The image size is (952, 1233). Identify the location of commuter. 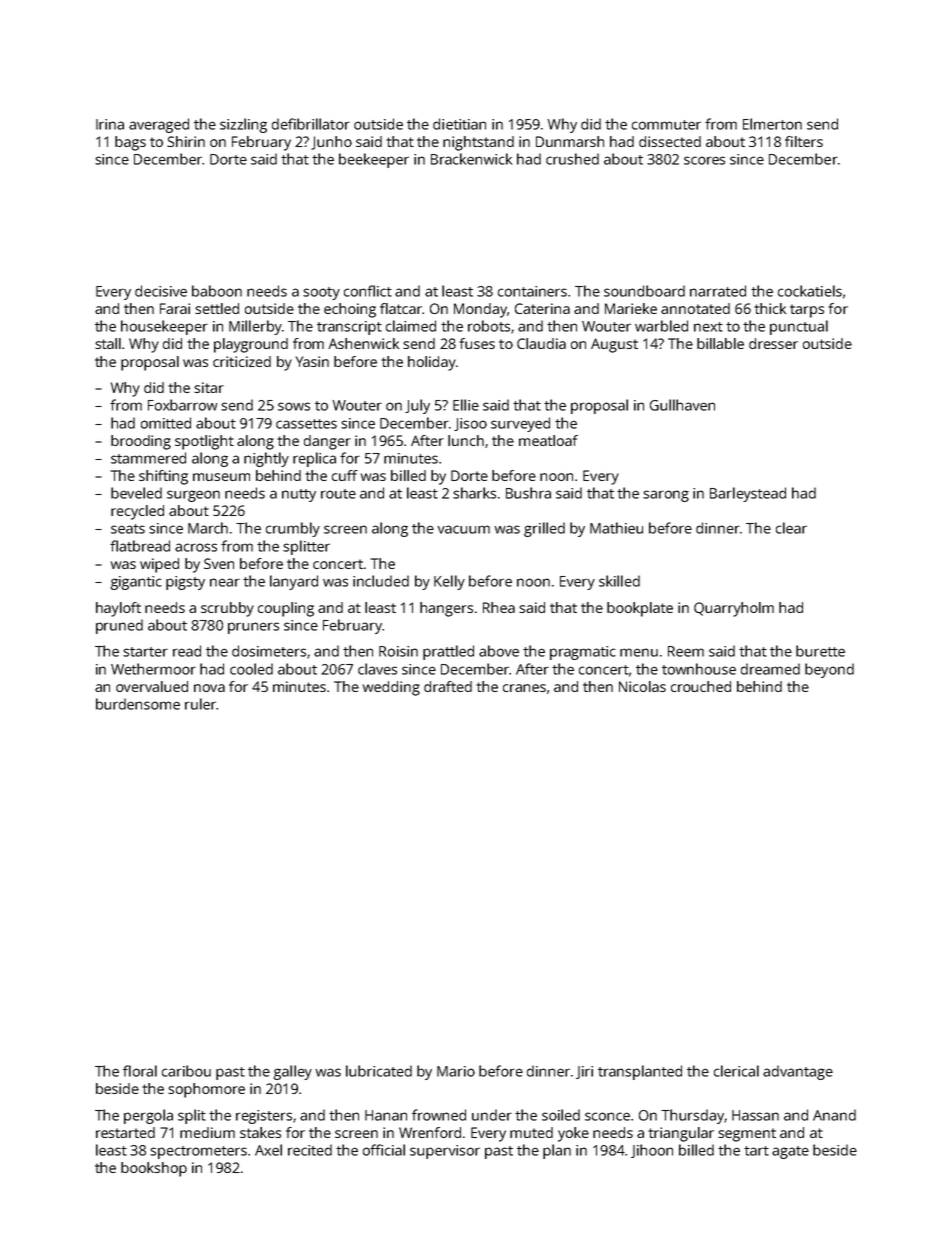
(666, 125).
